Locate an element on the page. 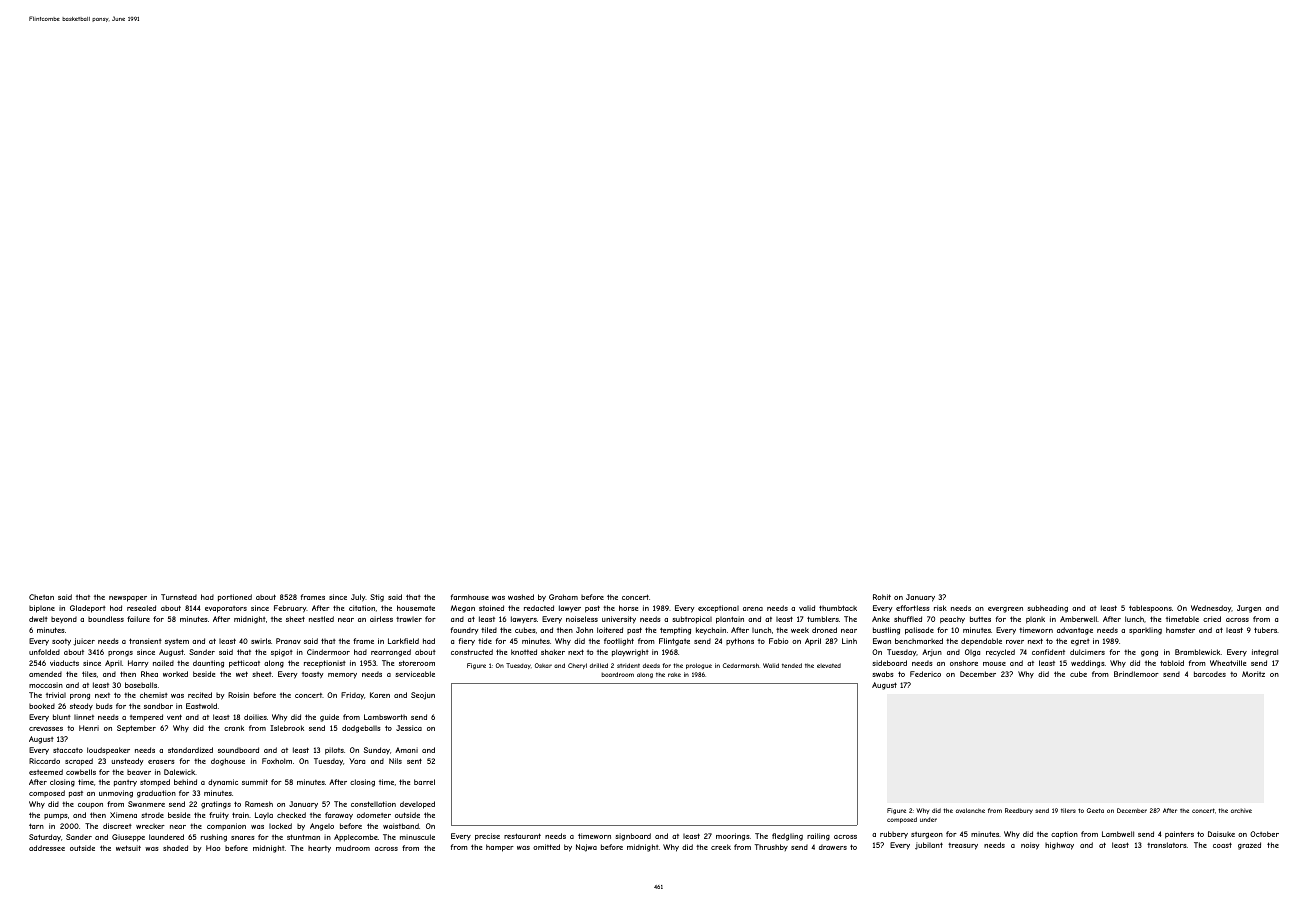 The height and width of the page is (924, 1308). addressee is located at coordinates (47, 848).
